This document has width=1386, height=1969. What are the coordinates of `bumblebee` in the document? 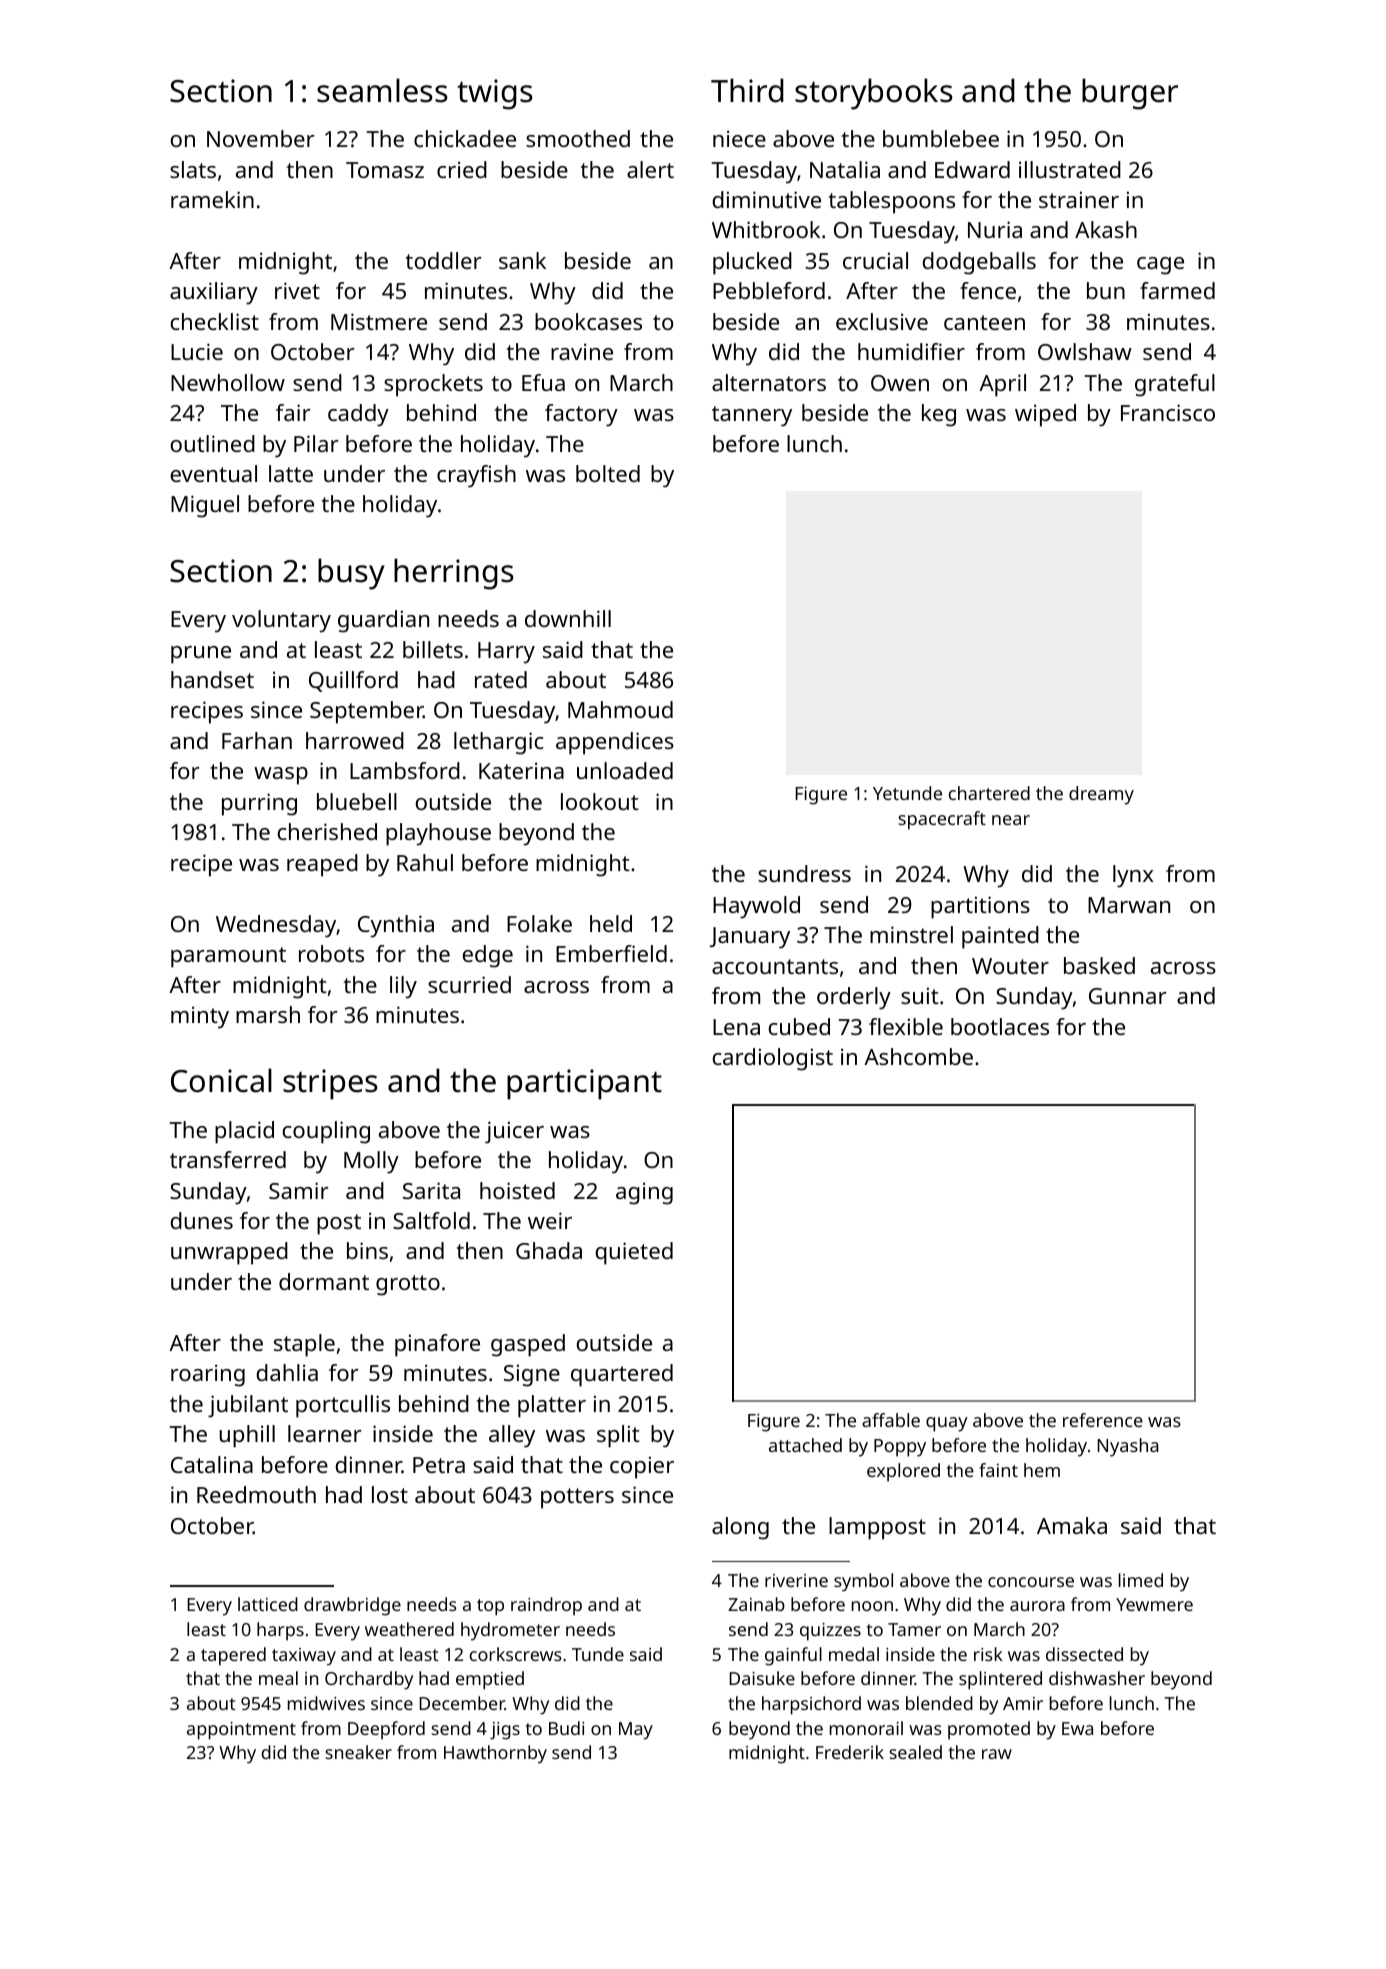 It's located at (941, 138).
